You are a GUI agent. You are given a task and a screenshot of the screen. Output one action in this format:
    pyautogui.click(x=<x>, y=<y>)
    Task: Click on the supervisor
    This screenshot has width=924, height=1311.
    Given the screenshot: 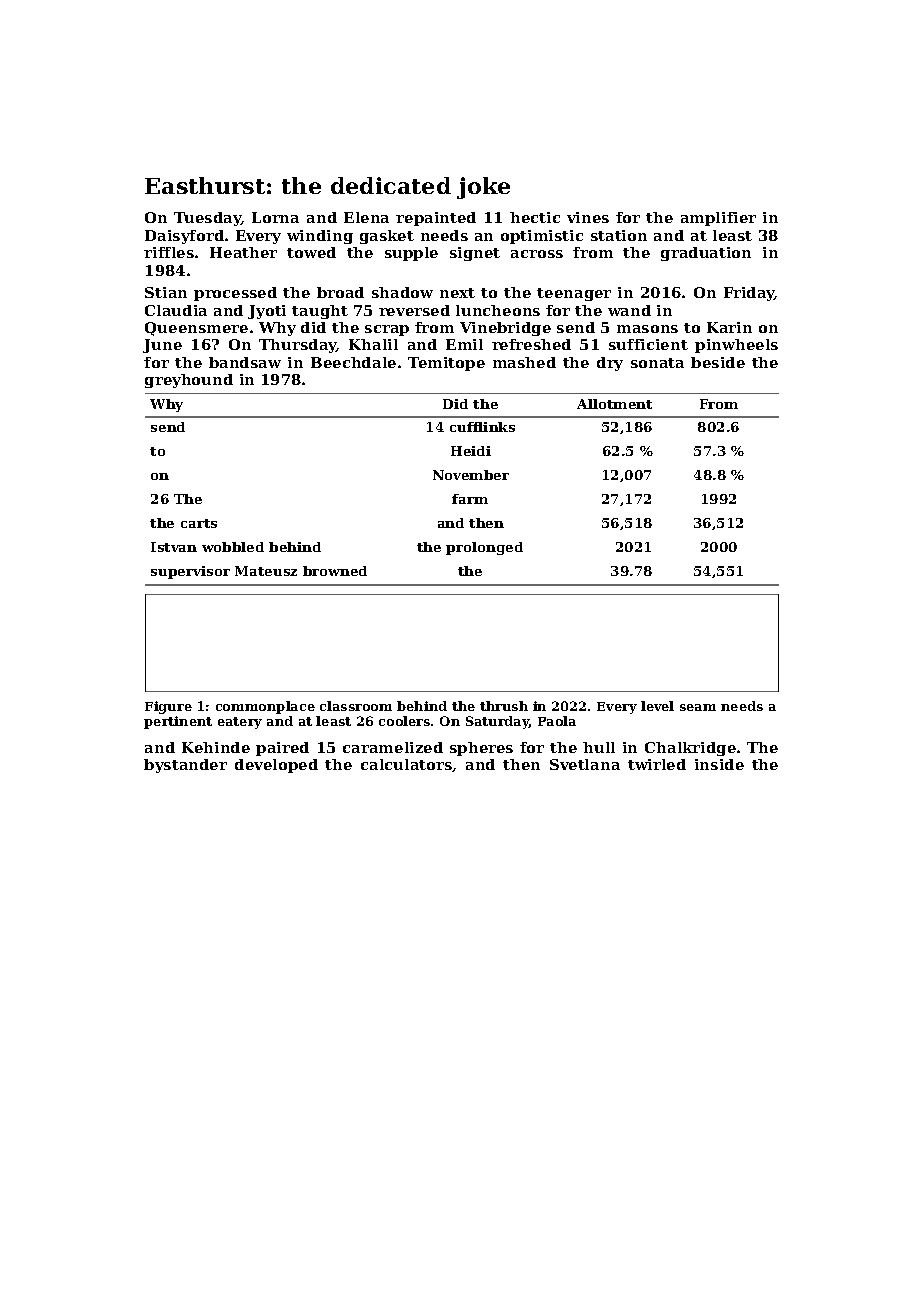 What is the action you would take?
    pyautogui.click(x=190, y=572)
